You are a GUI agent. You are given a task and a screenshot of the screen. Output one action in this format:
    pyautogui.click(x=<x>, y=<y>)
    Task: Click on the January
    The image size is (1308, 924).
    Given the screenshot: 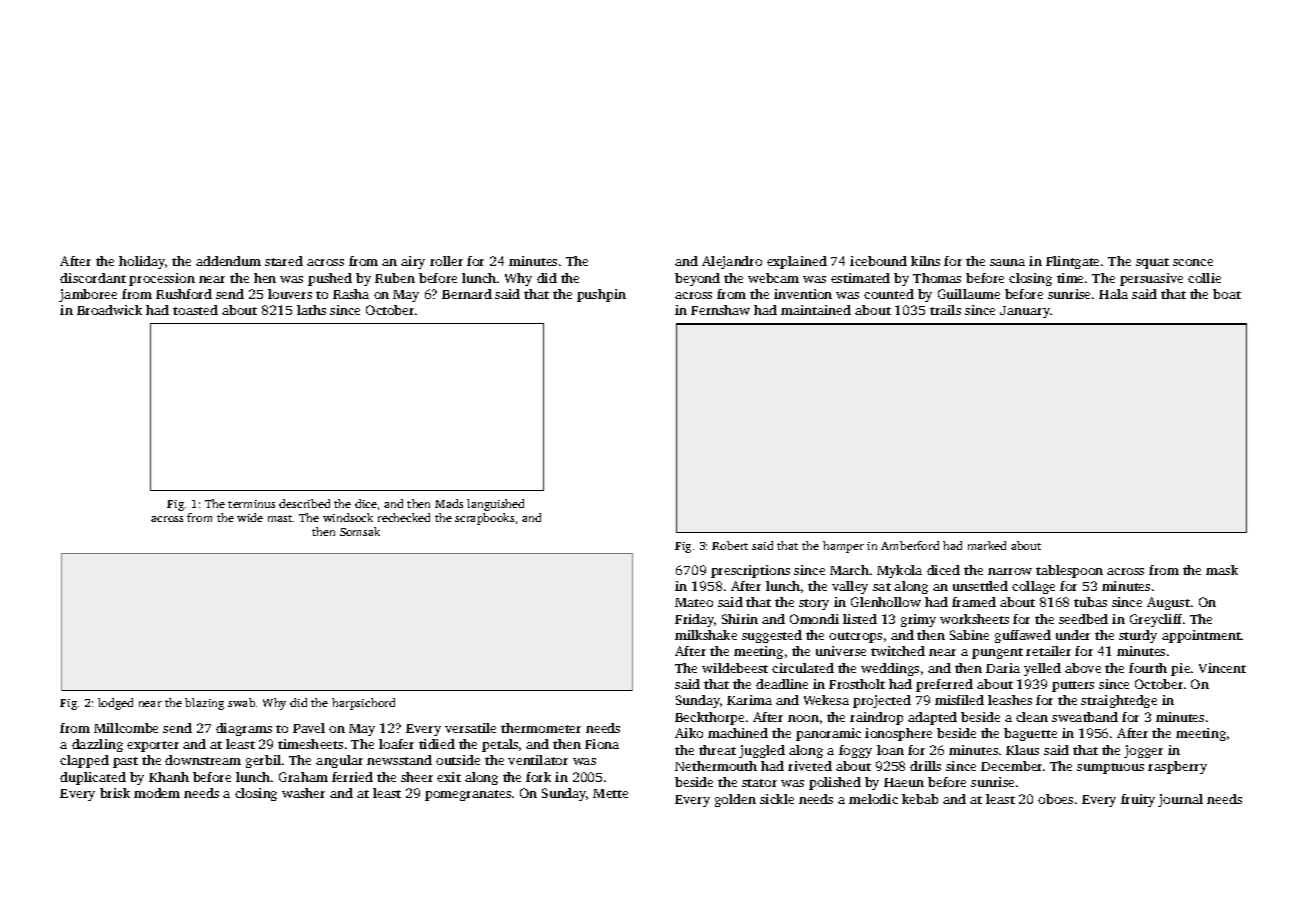 What is the action you would take?
    pyautogui.click(x=1025, y=312)
